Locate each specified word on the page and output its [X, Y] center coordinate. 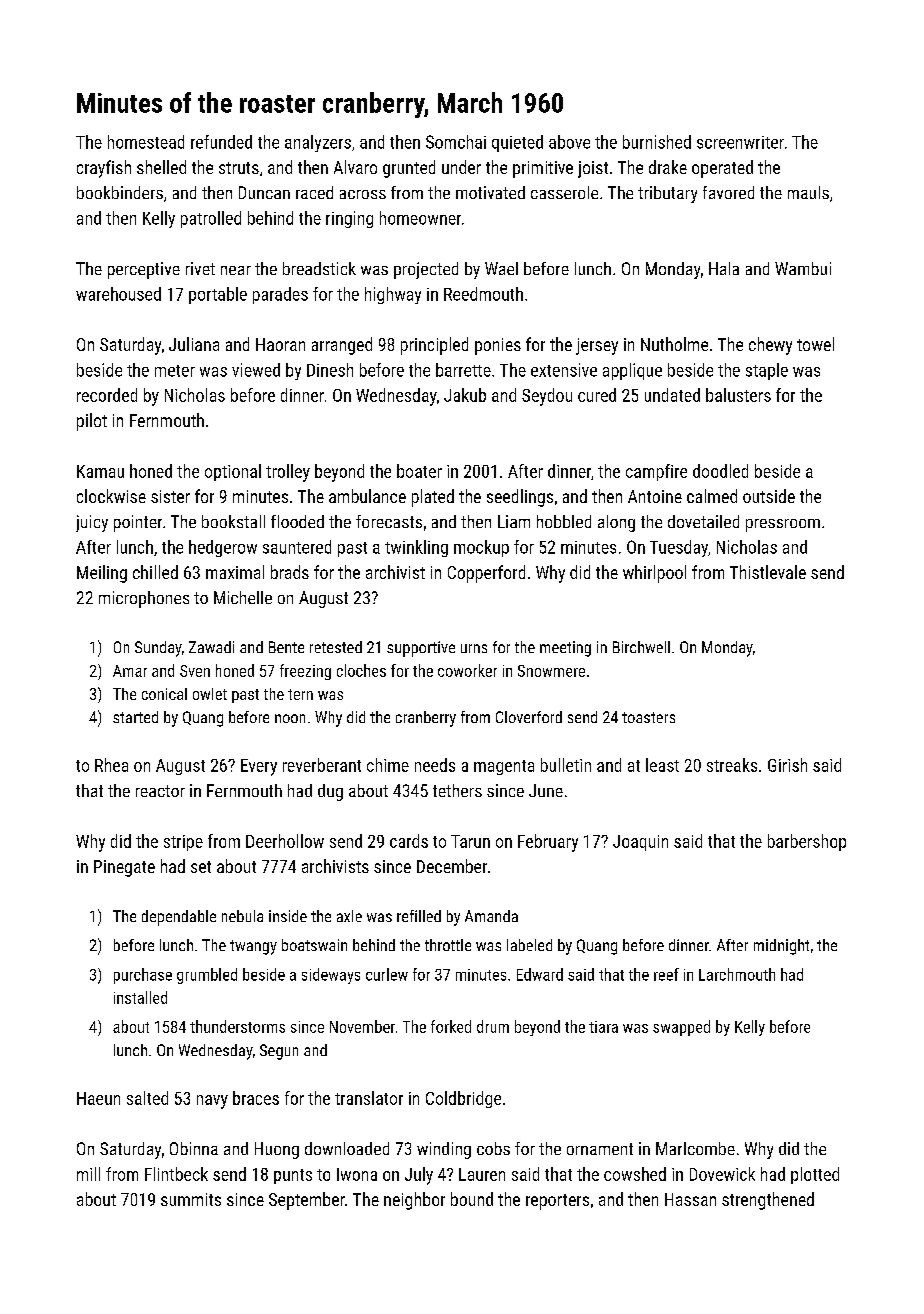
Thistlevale [768, 572]
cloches [361, 670]
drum [493, 1026]
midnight [781, 947]
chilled [155, 572]
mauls [808, 192]
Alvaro [355, 167]
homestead [146, 142]
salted [147, 1098]
